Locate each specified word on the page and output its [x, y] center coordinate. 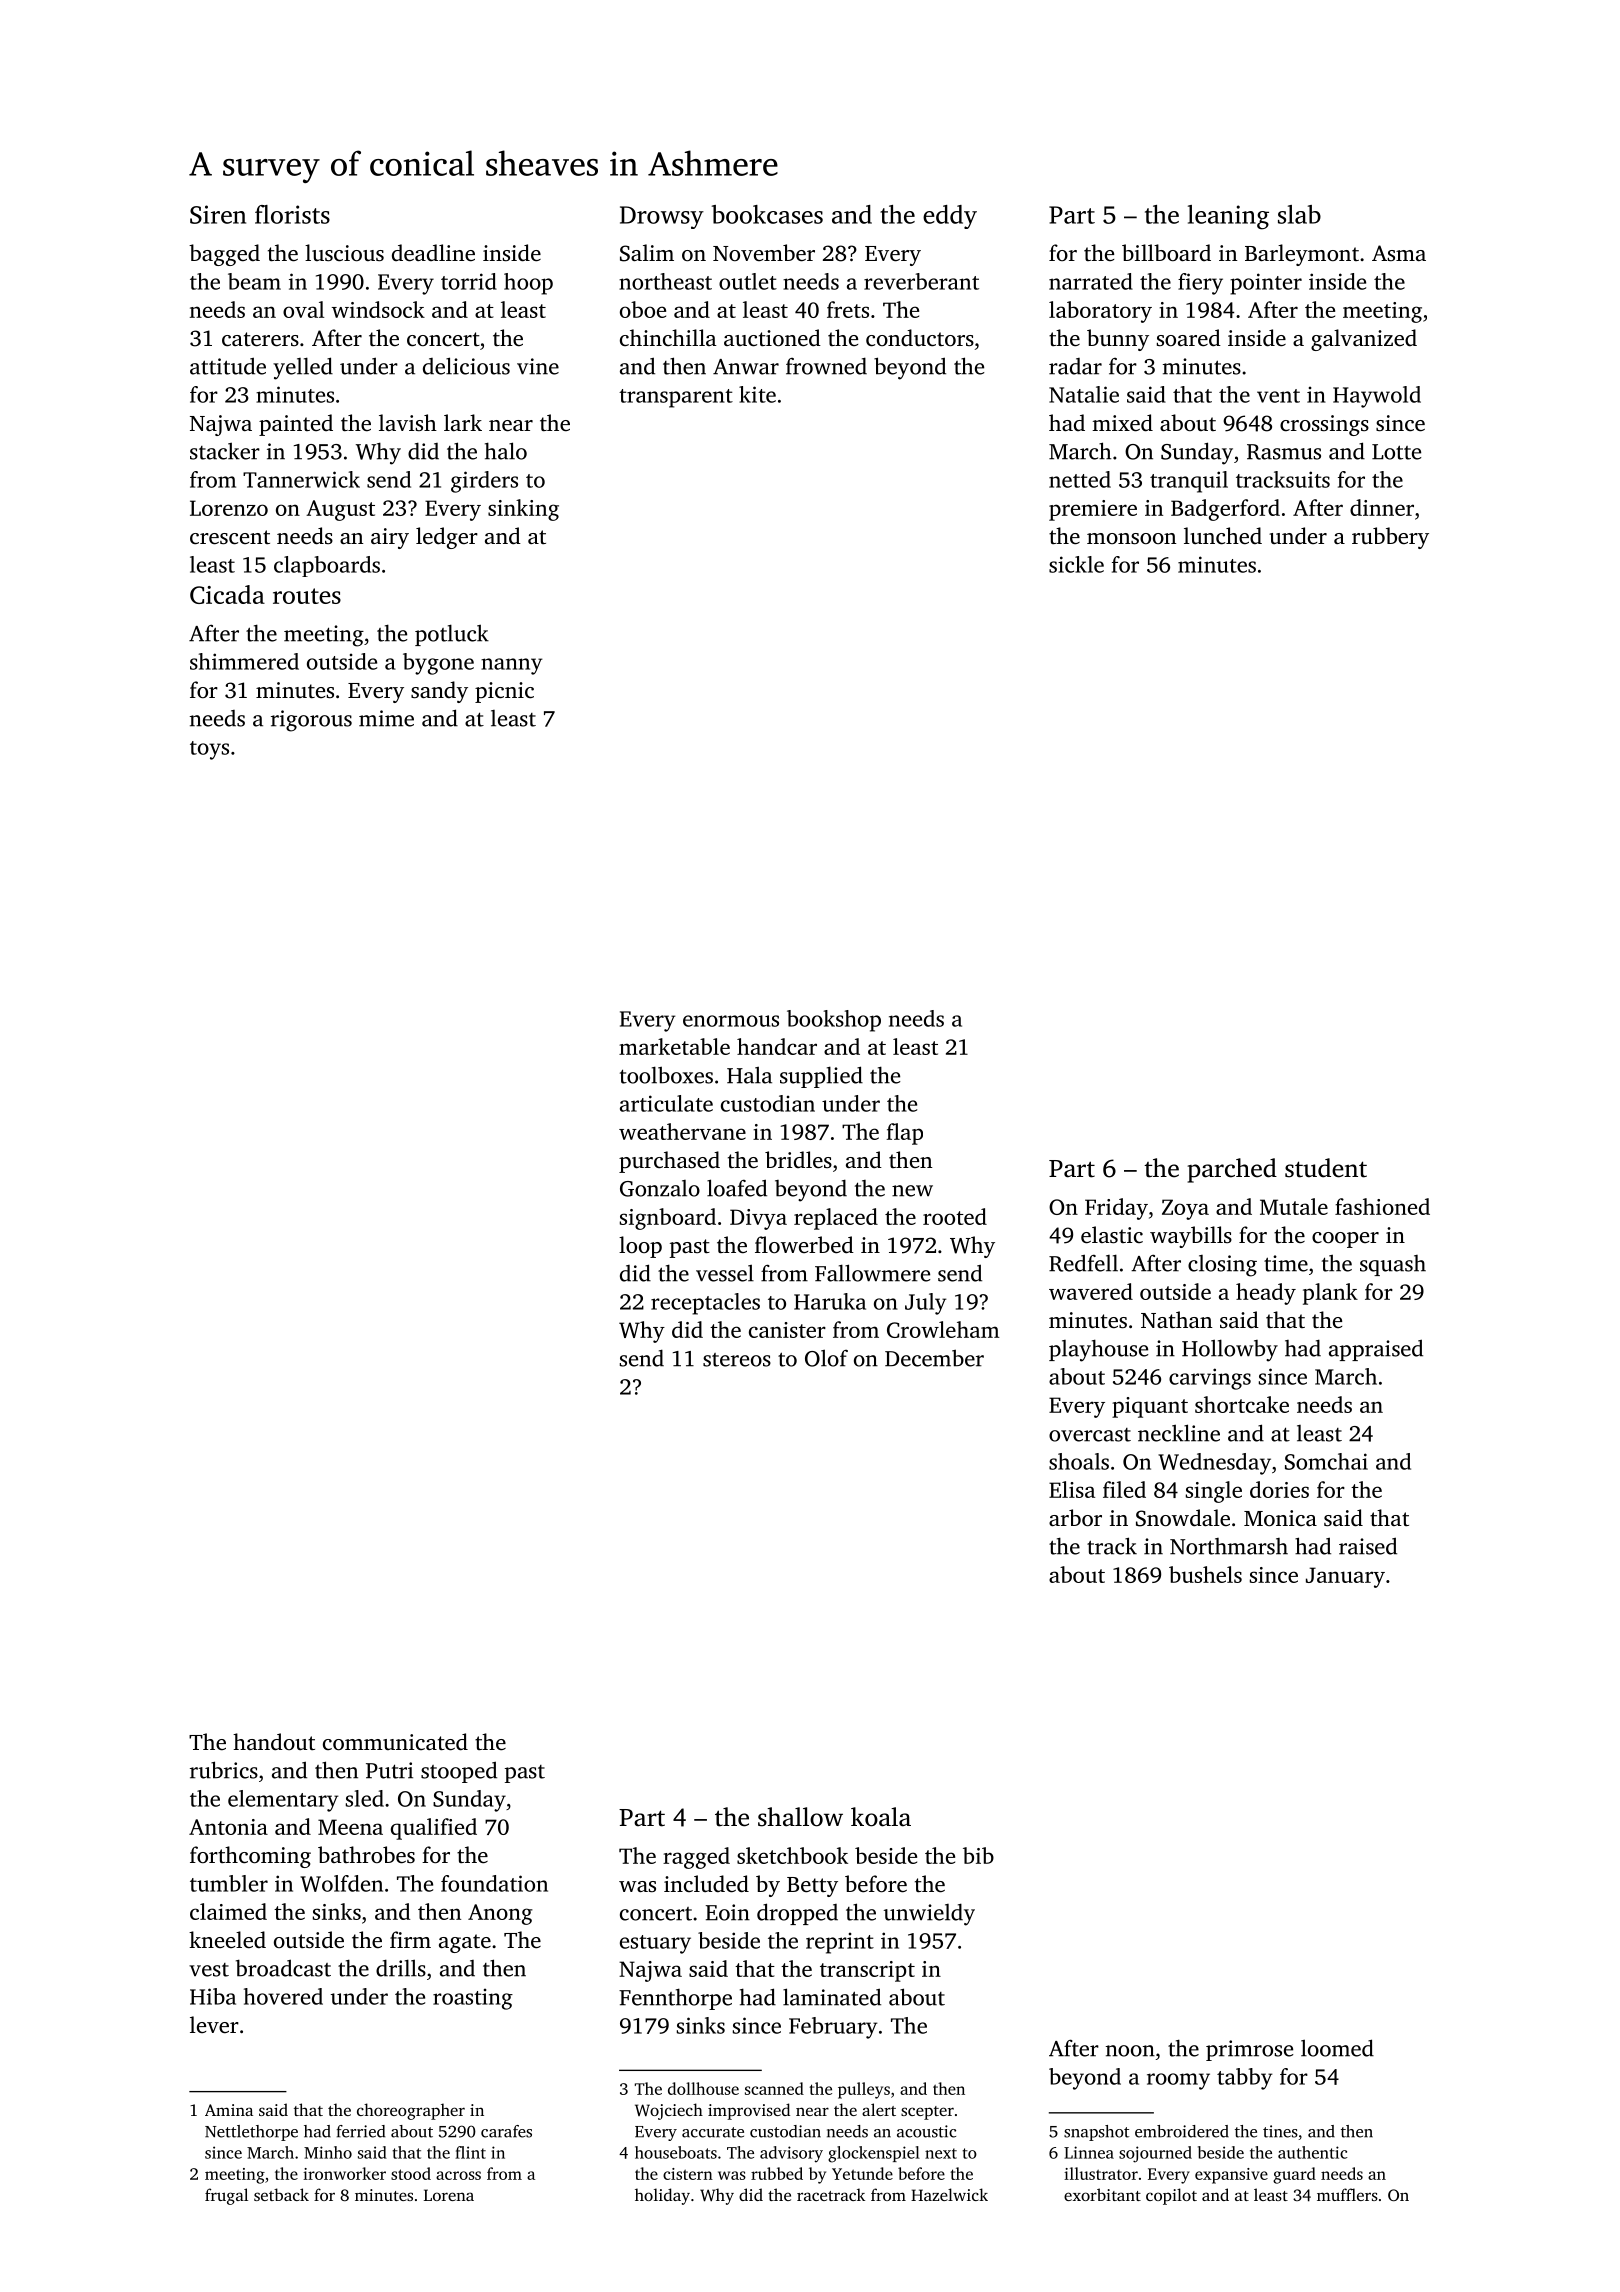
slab [1299, 214]
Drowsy [662, 217]
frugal [226, 2196]
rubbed [777, 2173]
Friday [1116, 1209]
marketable [674, 1046]
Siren [218, 214]
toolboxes [666, 1075]
